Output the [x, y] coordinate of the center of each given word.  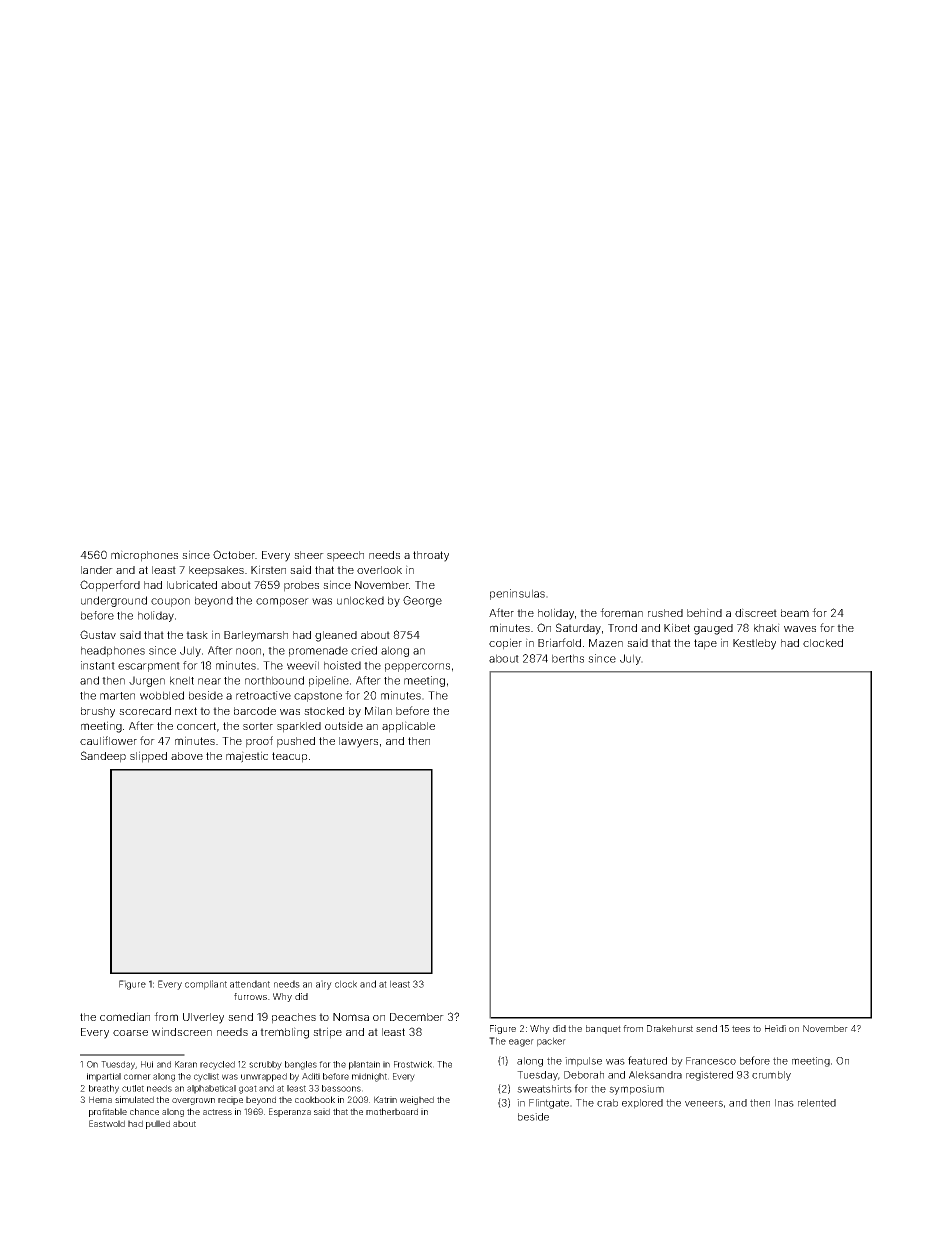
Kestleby [754, 644]
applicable [408, 727]
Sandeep [103, 757]
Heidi [775, 1028]
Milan [378, 710]
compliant [206, 985]
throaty [431, 556]
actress [217, 1112]
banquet [603, 1029]
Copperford [110, 586]
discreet [756, 612]
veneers [704, 1103]
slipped [148, 757]
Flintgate [549, 1104]
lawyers [358, 742]
